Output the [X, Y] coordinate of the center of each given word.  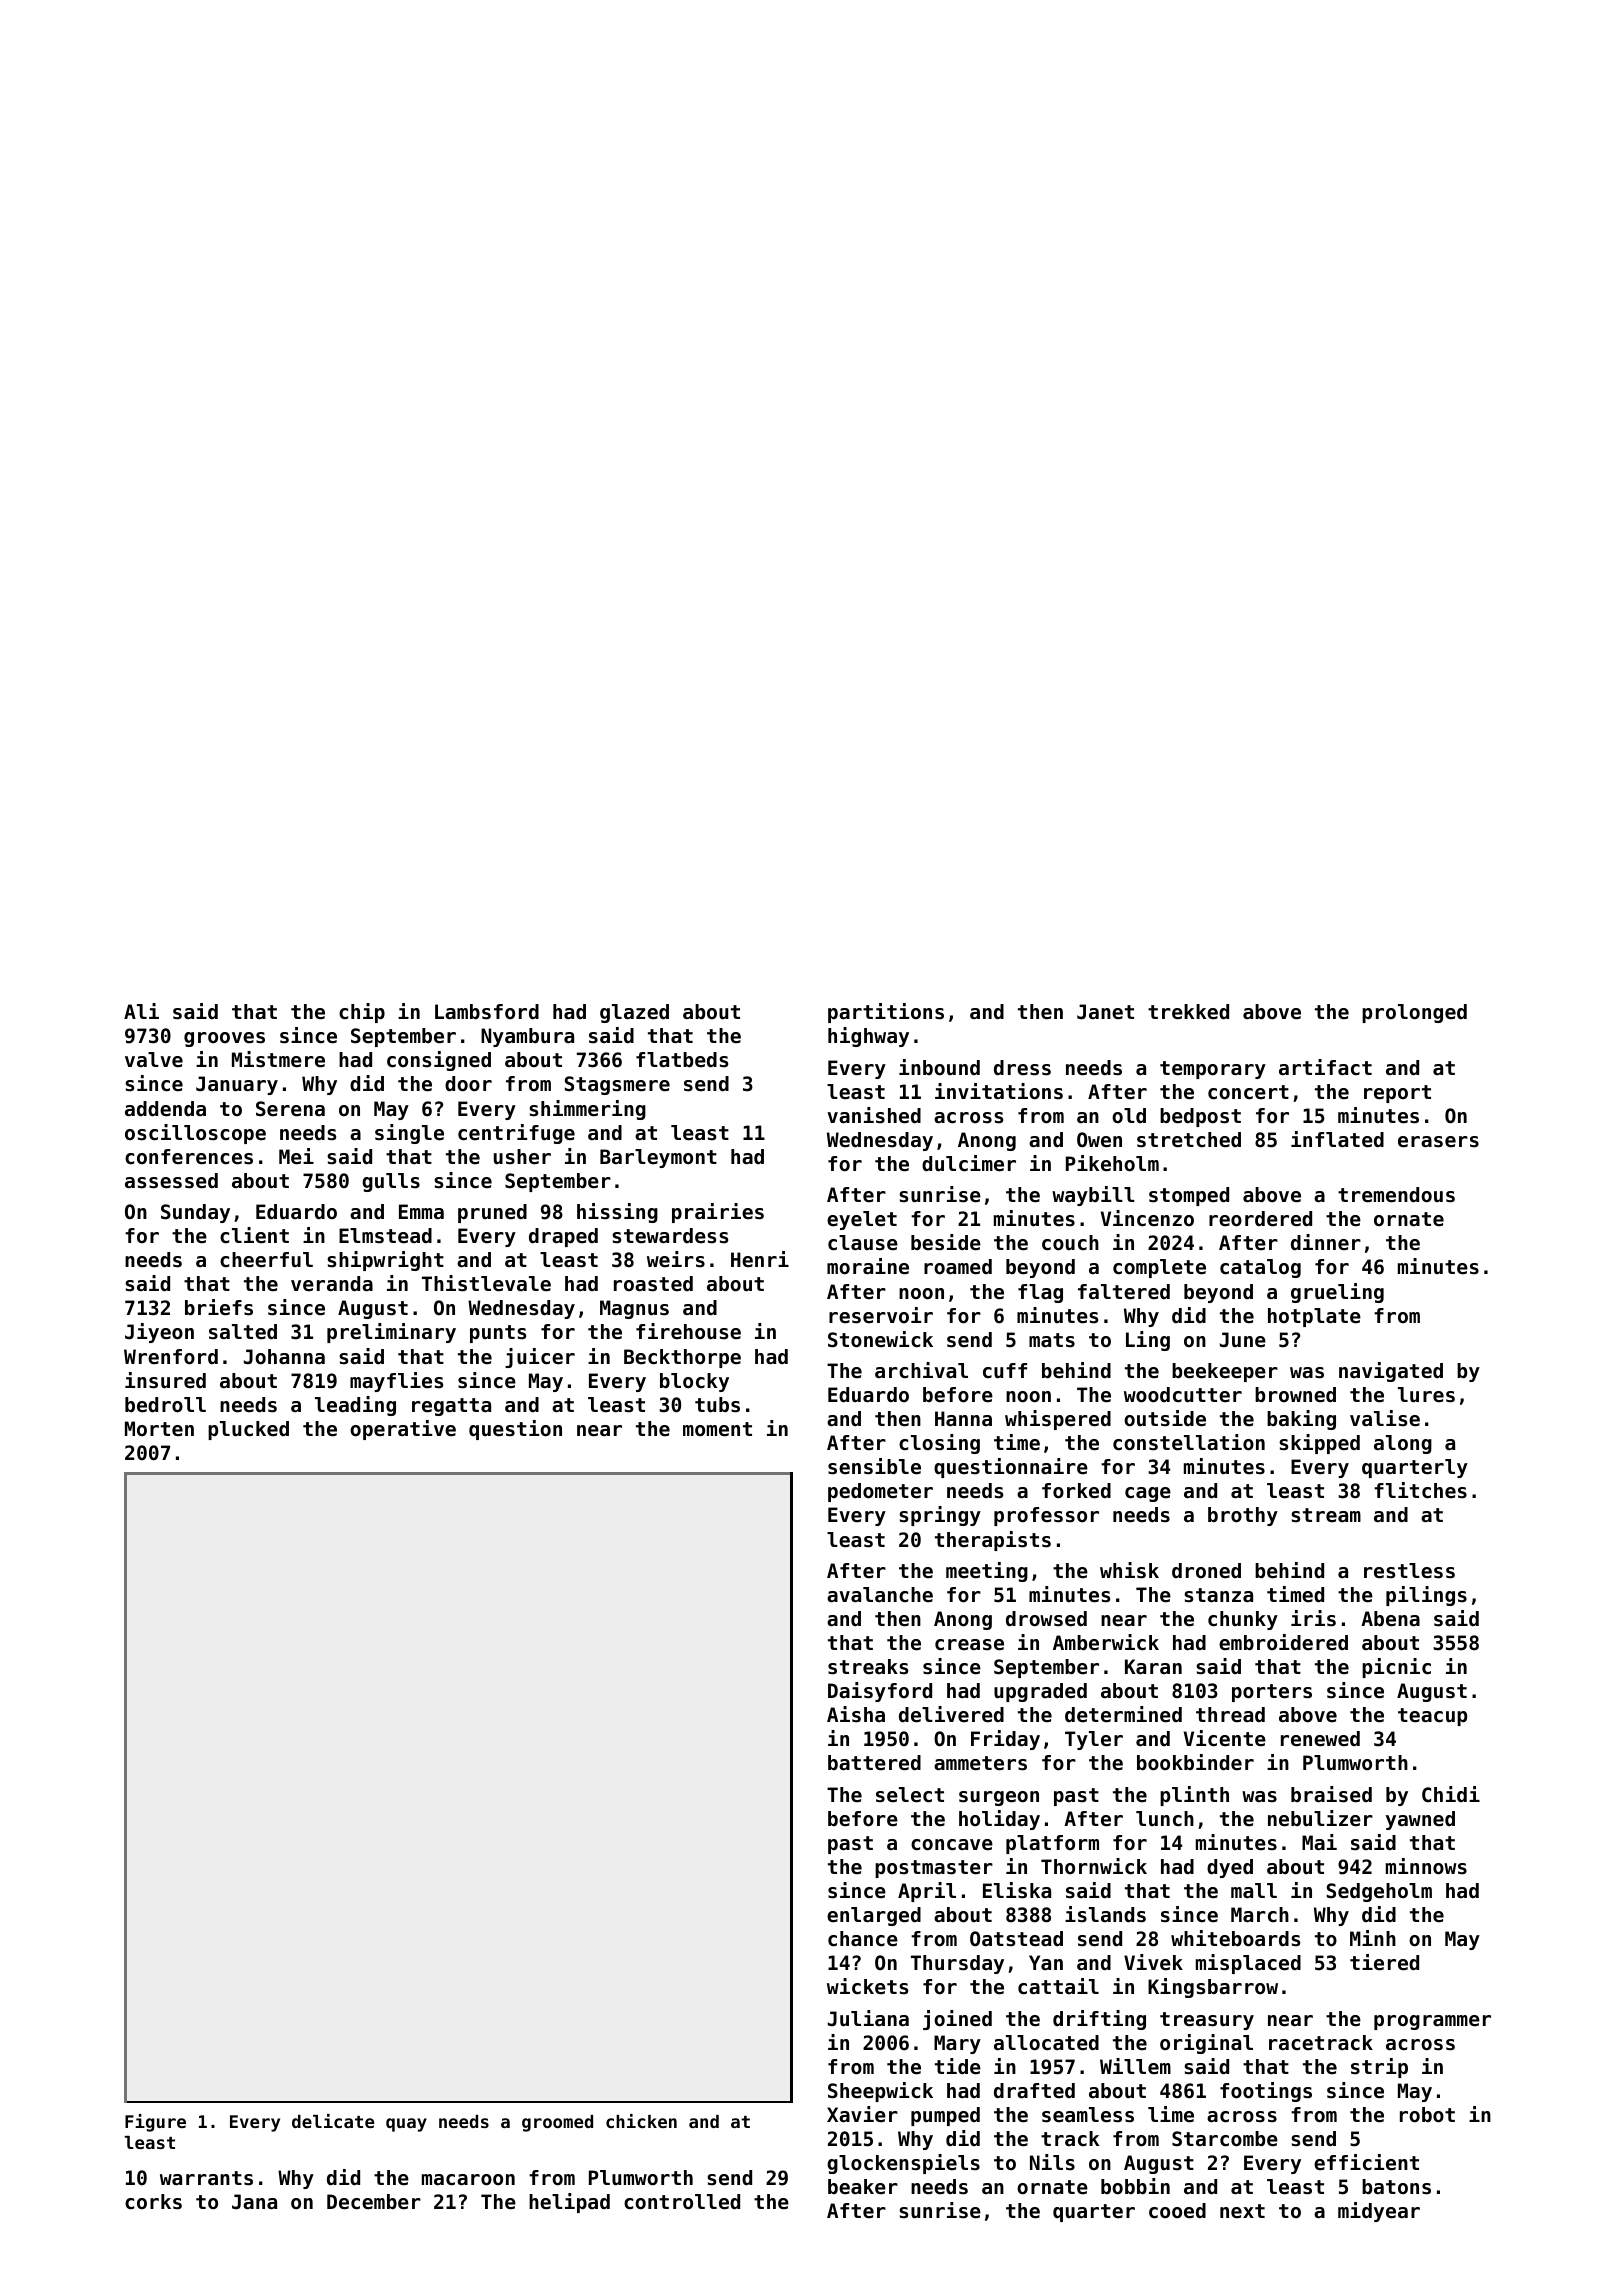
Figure [155, 2123]
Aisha [856, 1714]
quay [406, 2125]
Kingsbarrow [1213, 1988]
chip [362, 1013]
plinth [1194, 1796]
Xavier [862, 2114]
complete [1159, 1268]
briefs [219, 1307]
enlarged [874, 1916]
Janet [1105, 1012]
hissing [617, 1213]
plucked [248, 1430]
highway [868, 1037]
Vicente [1225, 1738]
